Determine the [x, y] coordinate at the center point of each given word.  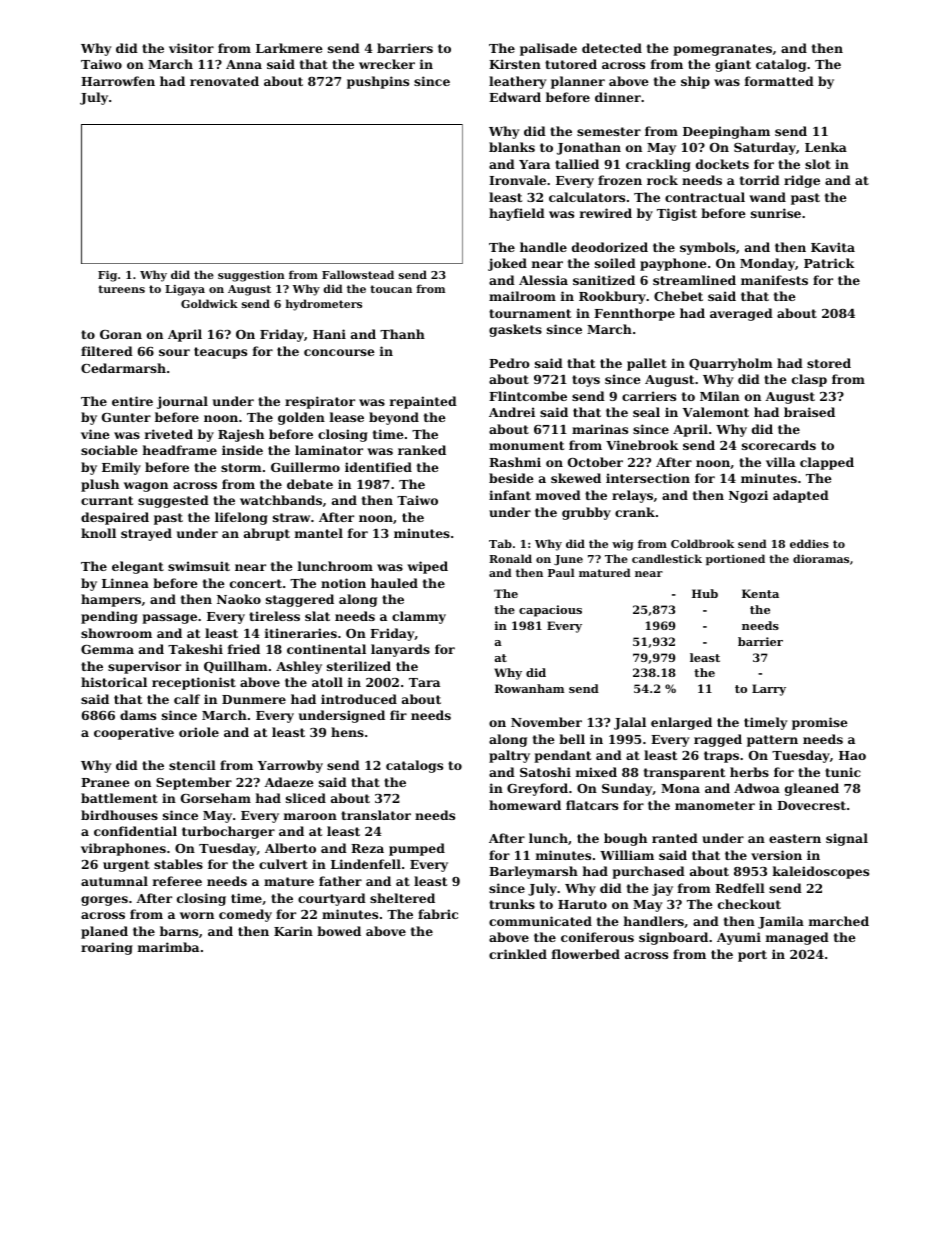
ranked [422, 450]
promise [820, 723]
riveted [169, 434]
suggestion [251, 276]
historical [114, 682]
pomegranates [722, 50]
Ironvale [517, 180]
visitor [191, 48]
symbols [707, 248]
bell [572, 739]
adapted [801, 496]
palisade [548, 49]
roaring [107, 948]
